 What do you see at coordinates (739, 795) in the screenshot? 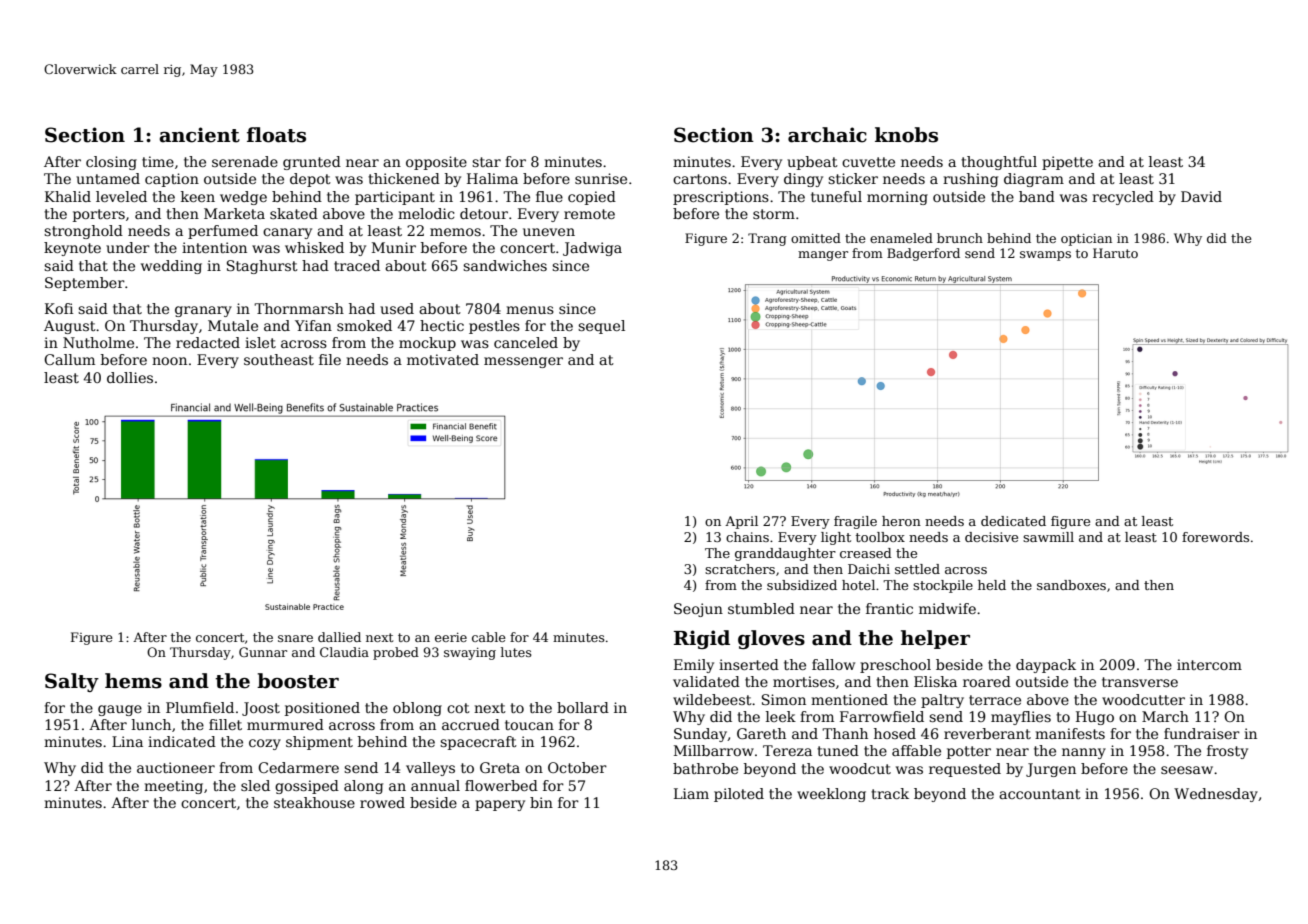
I see `piloted` at bounding box center [739, 795].
